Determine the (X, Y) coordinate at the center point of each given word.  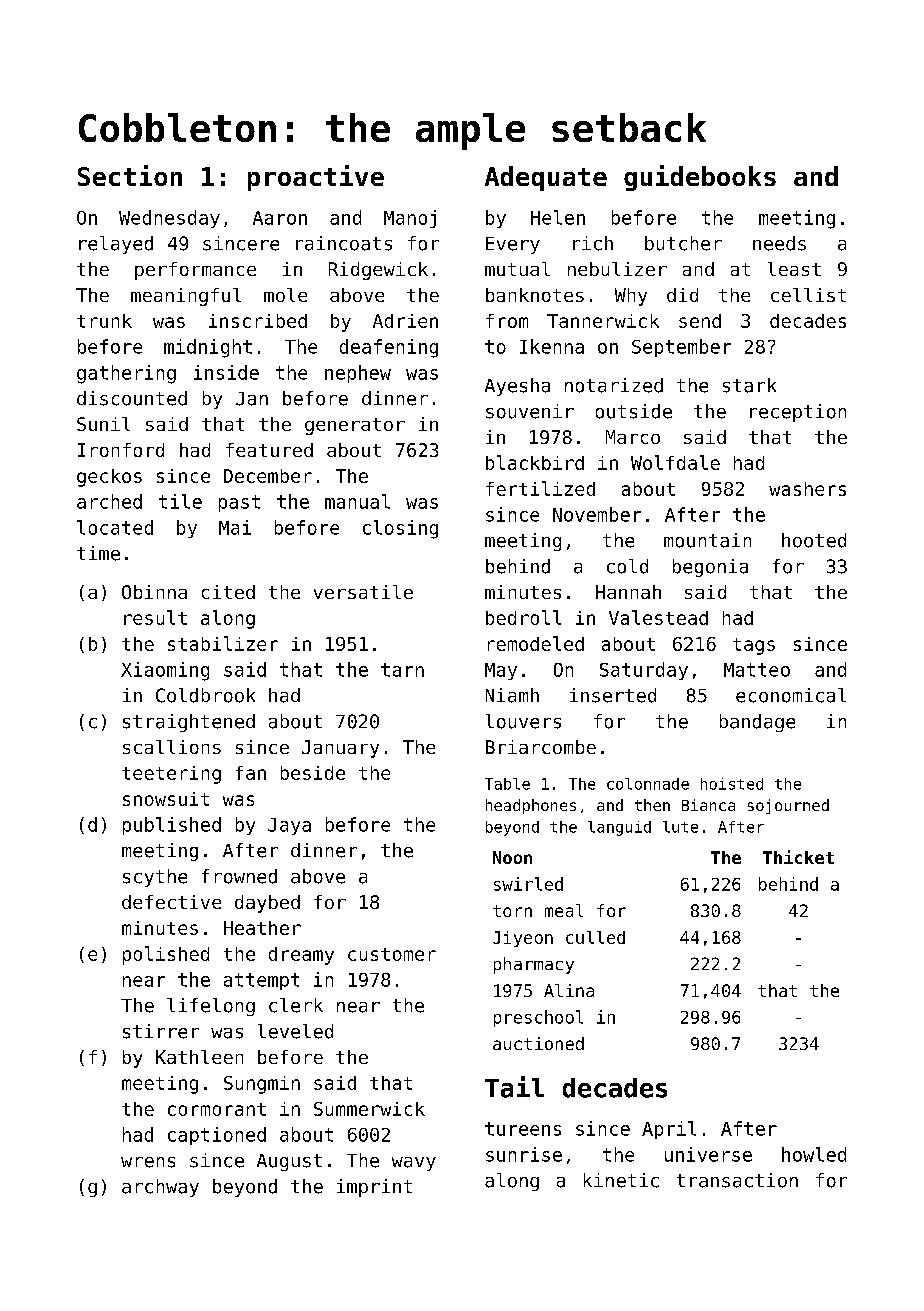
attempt (261, 981)
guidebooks (700, 178)
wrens (148, 1162)
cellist (808, 295)
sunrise (524, 1154)
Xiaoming (165, 671)
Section (130, 175)
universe (708, 1154)
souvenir (530, 411)
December (268, 476)
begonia (710, 568)
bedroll (523, 617)
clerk (296, 1005)
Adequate (546, 178)
